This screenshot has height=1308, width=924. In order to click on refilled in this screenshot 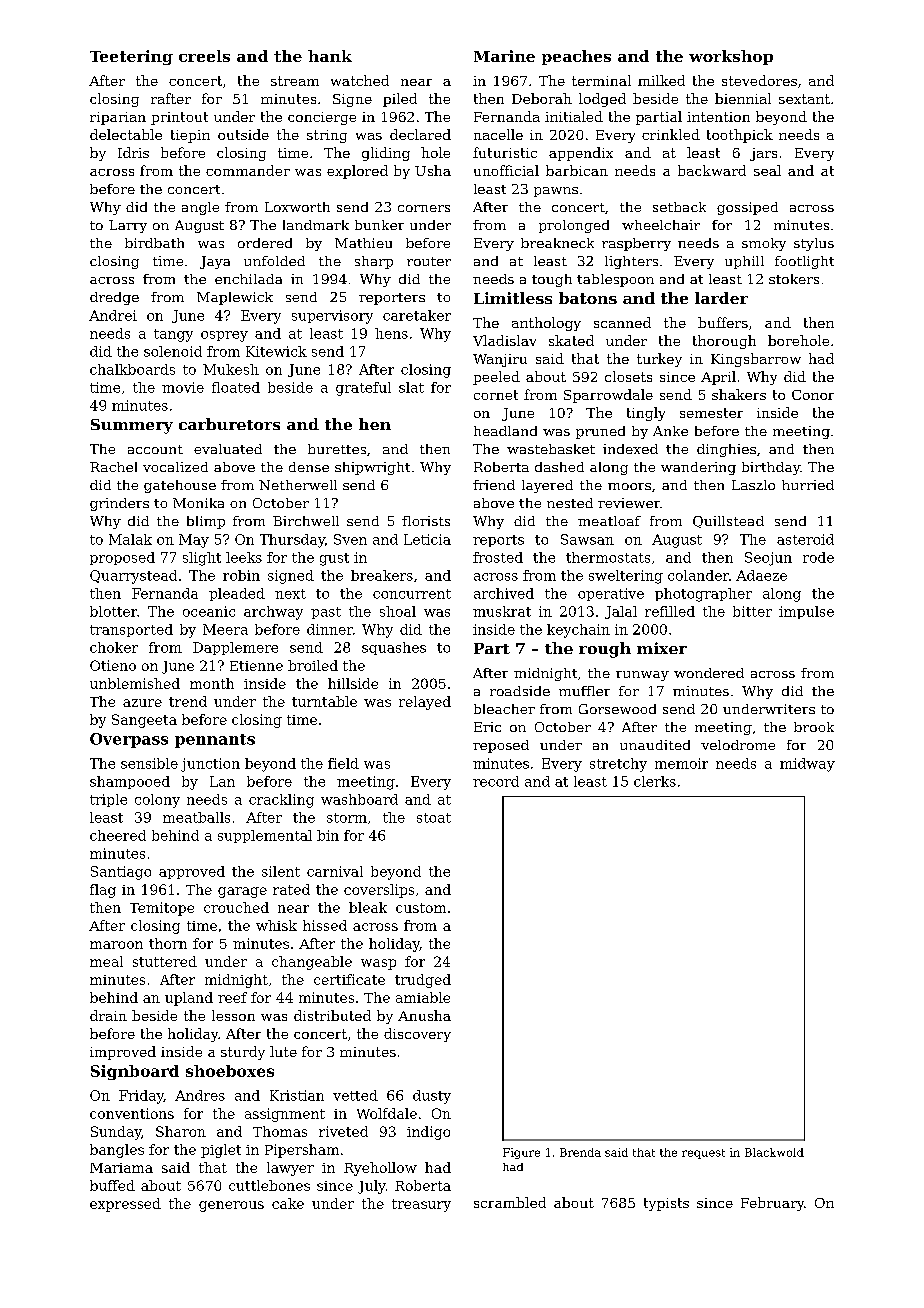, I will do `click(670, 611)`.
